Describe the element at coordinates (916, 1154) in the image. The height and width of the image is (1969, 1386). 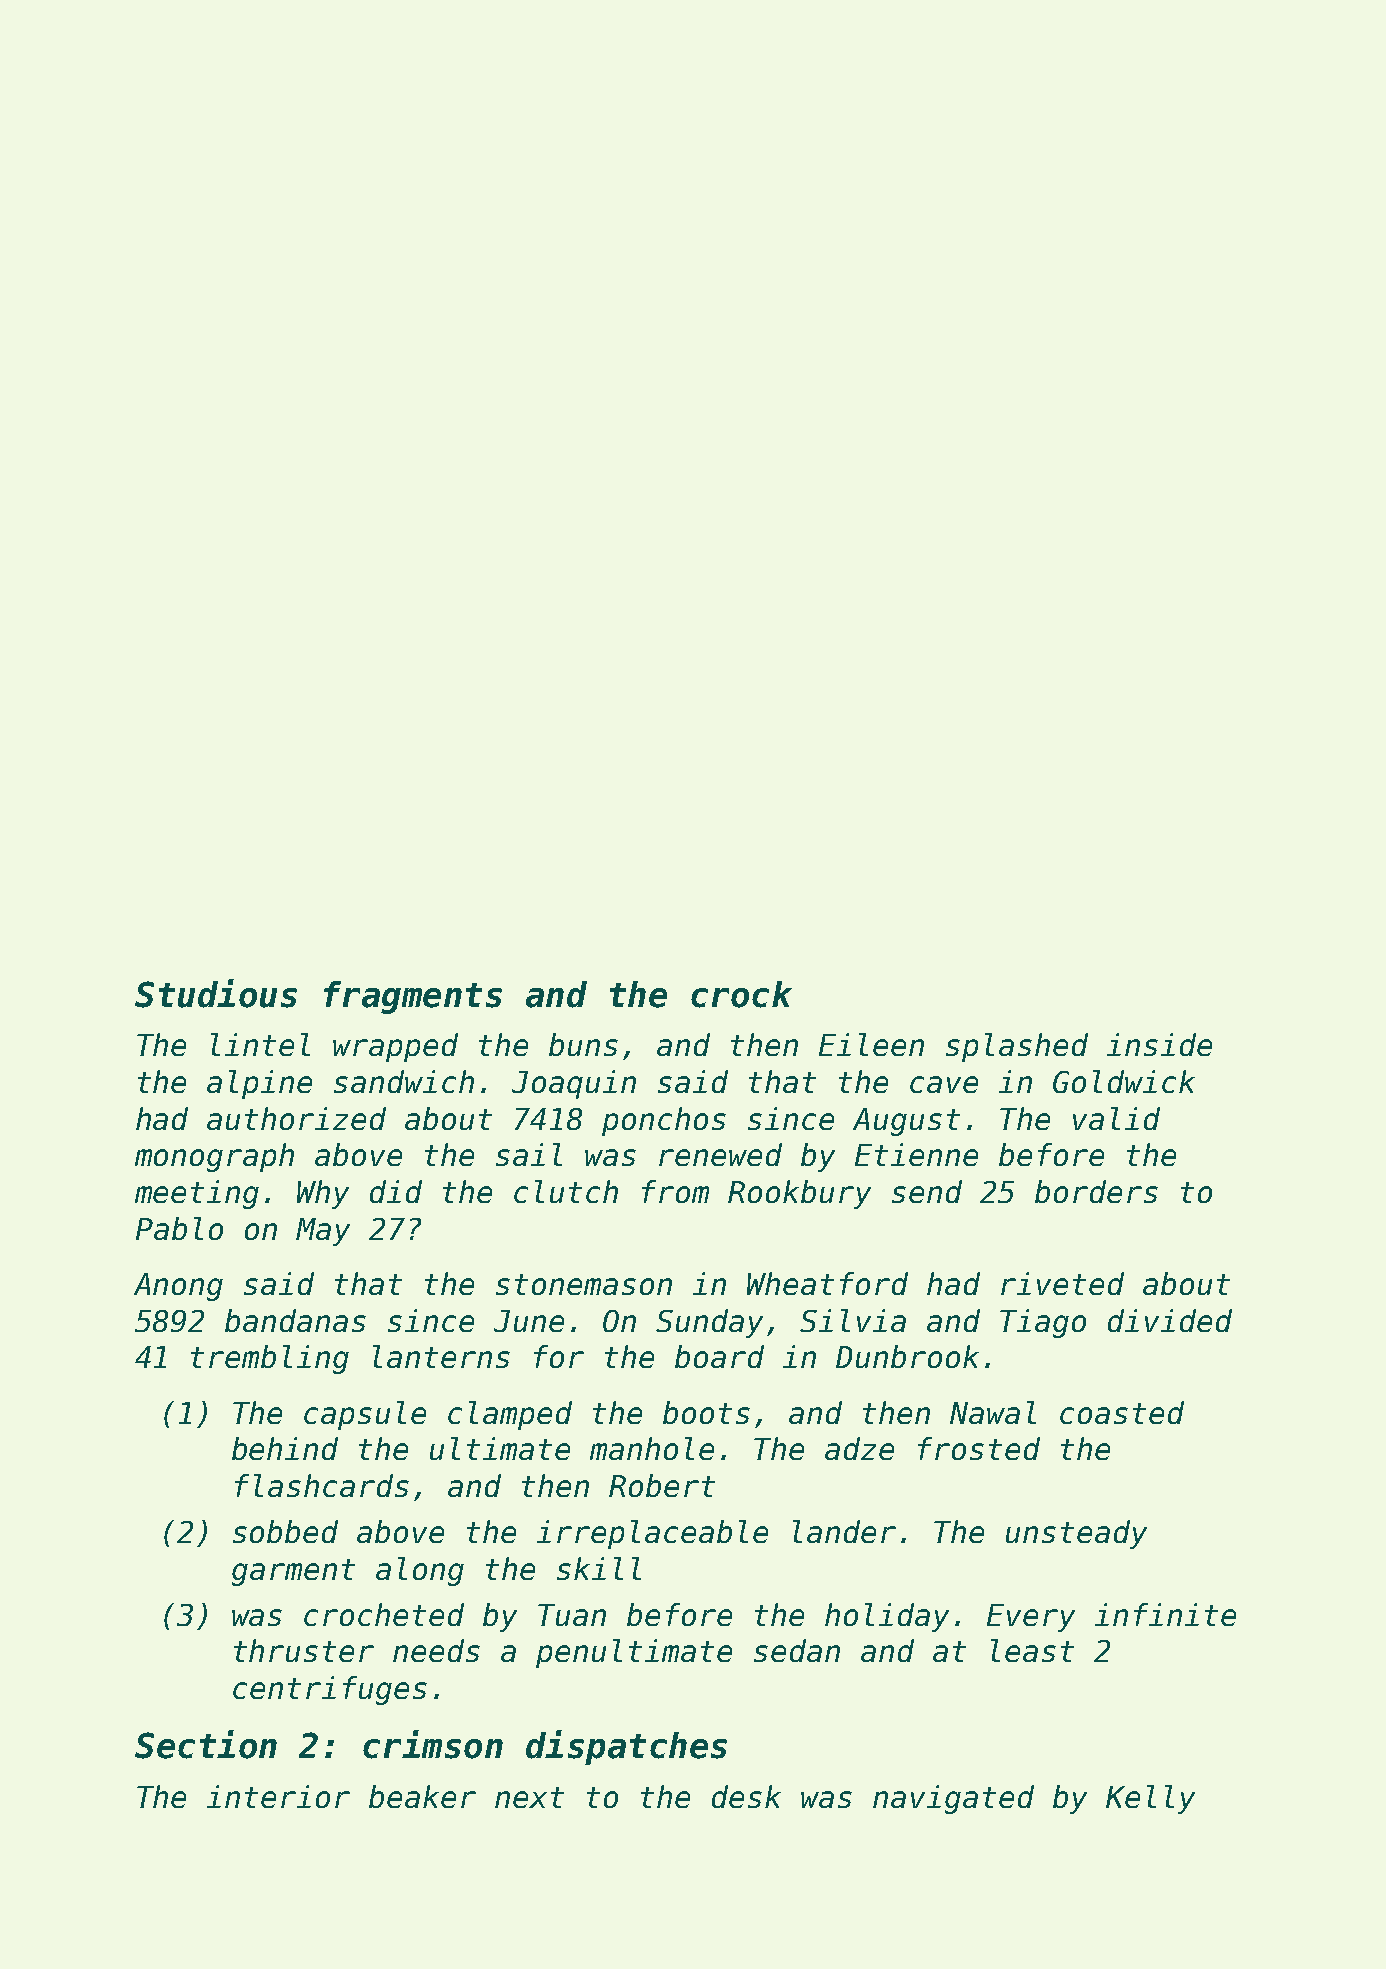
I see `Etienne` at that location.
